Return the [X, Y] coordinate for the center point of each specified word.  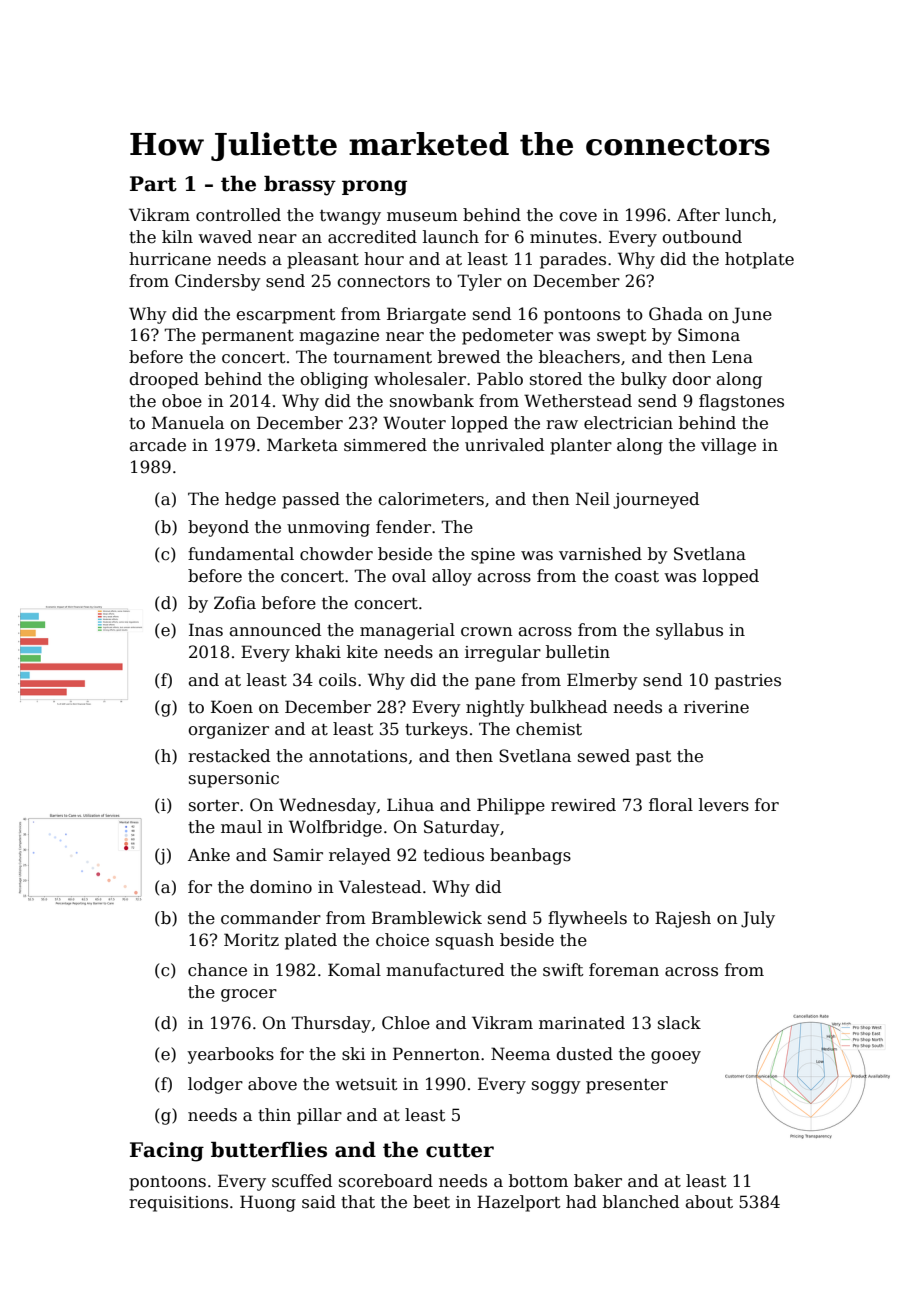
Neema [520, 1054]
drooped [164, 380]
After [698, 215]
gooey [676, 1057]
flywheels [587, 919]
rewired [583, 805]
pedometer [507, 336]
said [319, 1202]
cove [578, 217]
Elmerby [602, 681]
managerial [407, 631]
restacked [229, 756]
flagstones [741, 402]
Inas [206, 630]
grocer [249, 995]
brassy [300, 186]
